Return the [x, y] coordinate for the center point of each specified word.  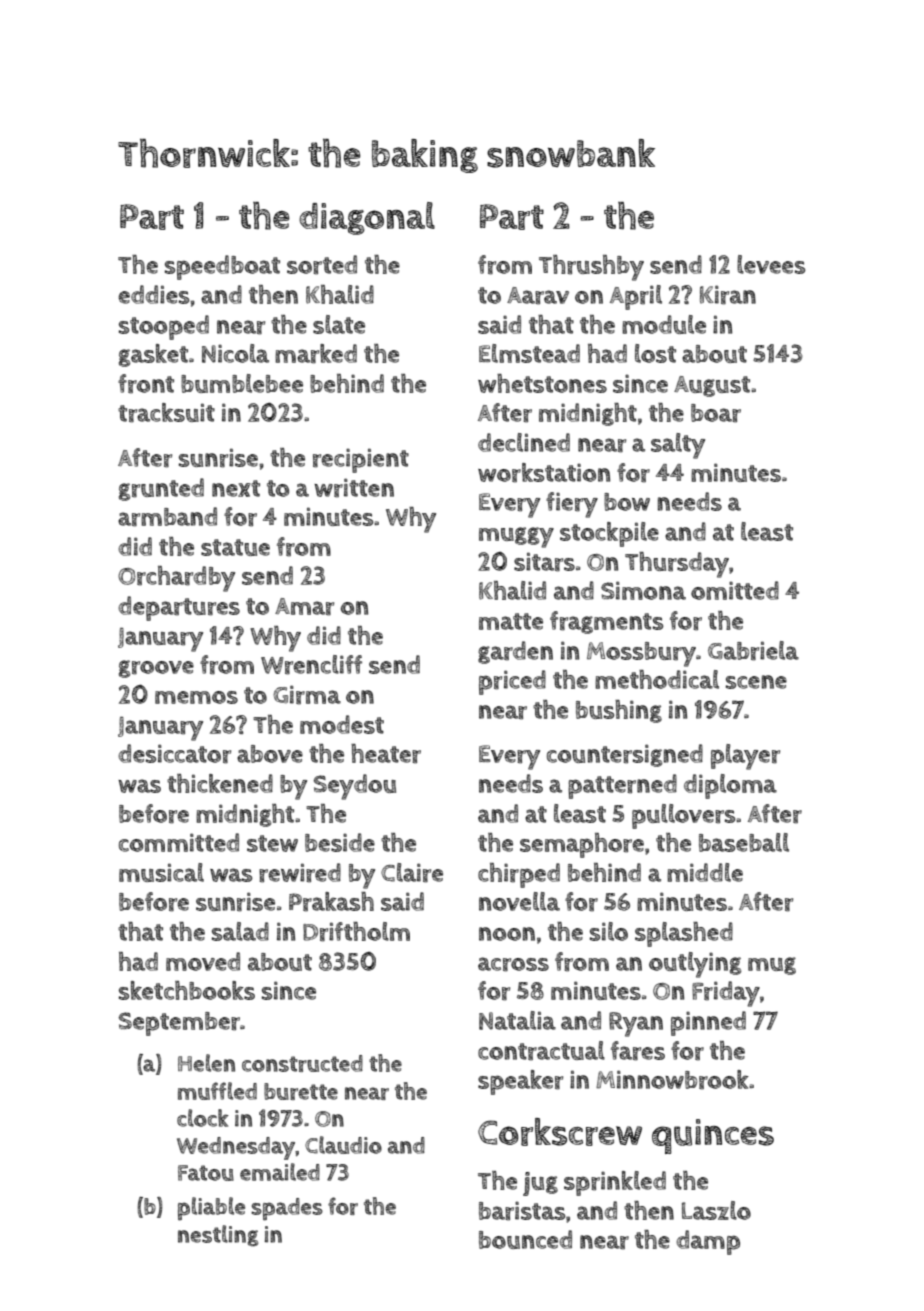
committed [179, 842]
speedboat [222, 267]
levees [771, 264]
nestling [218, 1236]
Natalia [517, 1020]
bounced [525, 1239]
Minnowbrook [672, 1080]
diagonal [367, 218]
